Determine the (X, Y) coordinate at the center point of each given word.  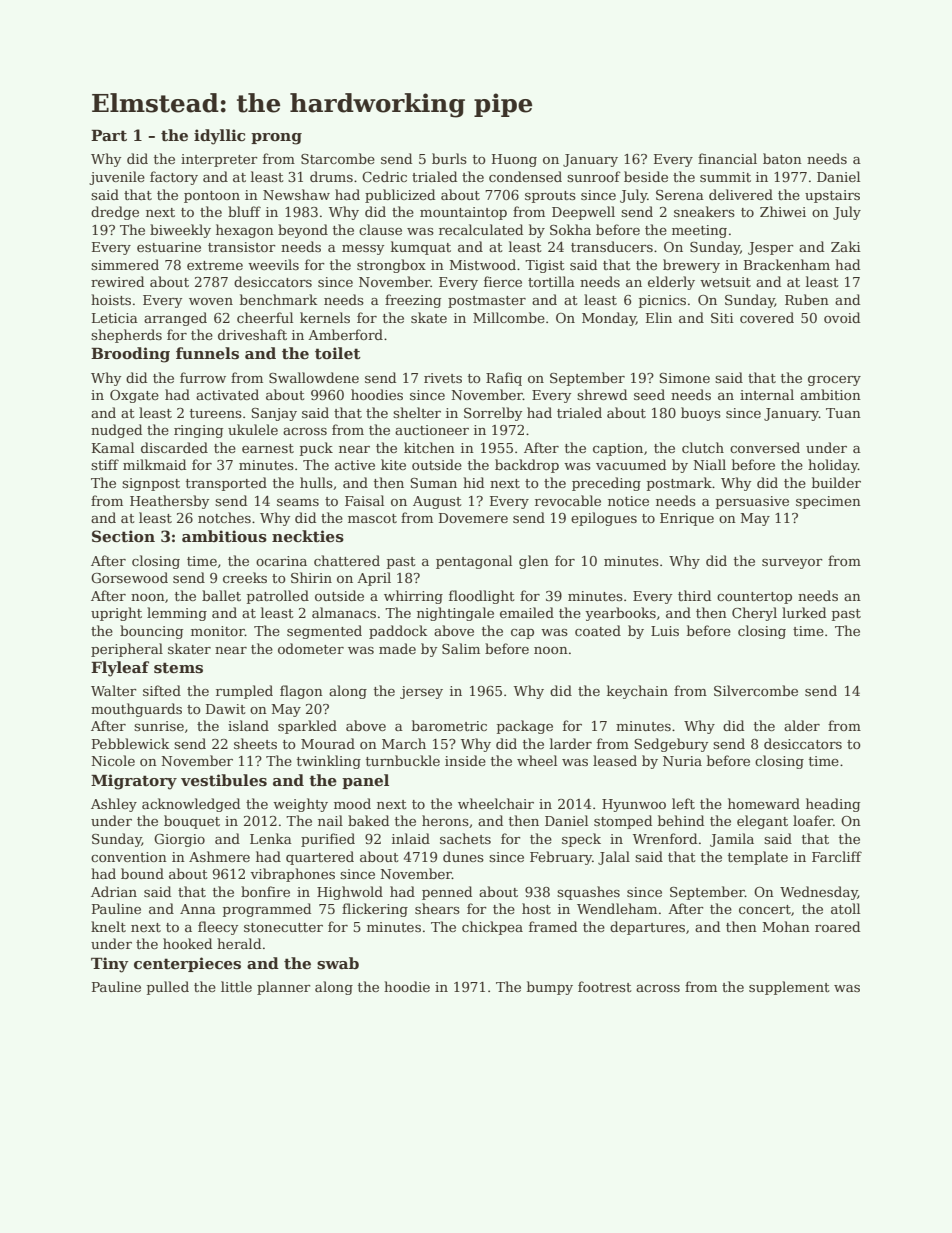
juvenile (117, 178)
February (561, 858)
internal (767, 394)
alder (802, 725)
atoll (845, 908)
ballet (221, 595)
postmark (679, 484)
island (248, 725)
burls (449, 158)
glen (534, 562)
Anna (198, 909)
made (397, 648)
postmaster (487, 302)
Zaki (846, 246)
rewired (117, 281)
